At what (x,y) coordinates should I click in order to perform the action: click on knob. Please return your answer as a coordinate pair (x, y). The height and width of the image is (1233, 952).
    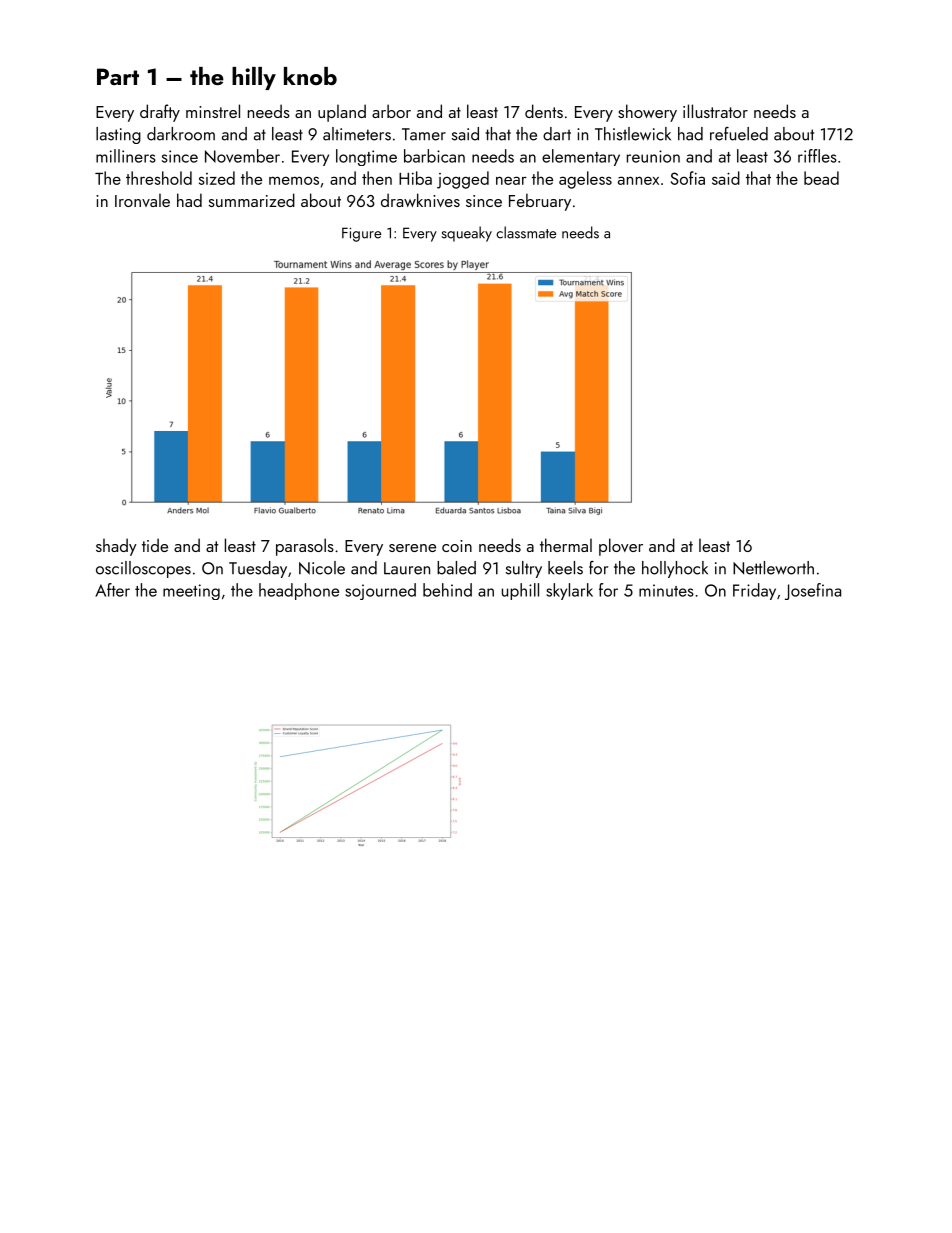
    Looking at the image, I should click on (310, 76).
